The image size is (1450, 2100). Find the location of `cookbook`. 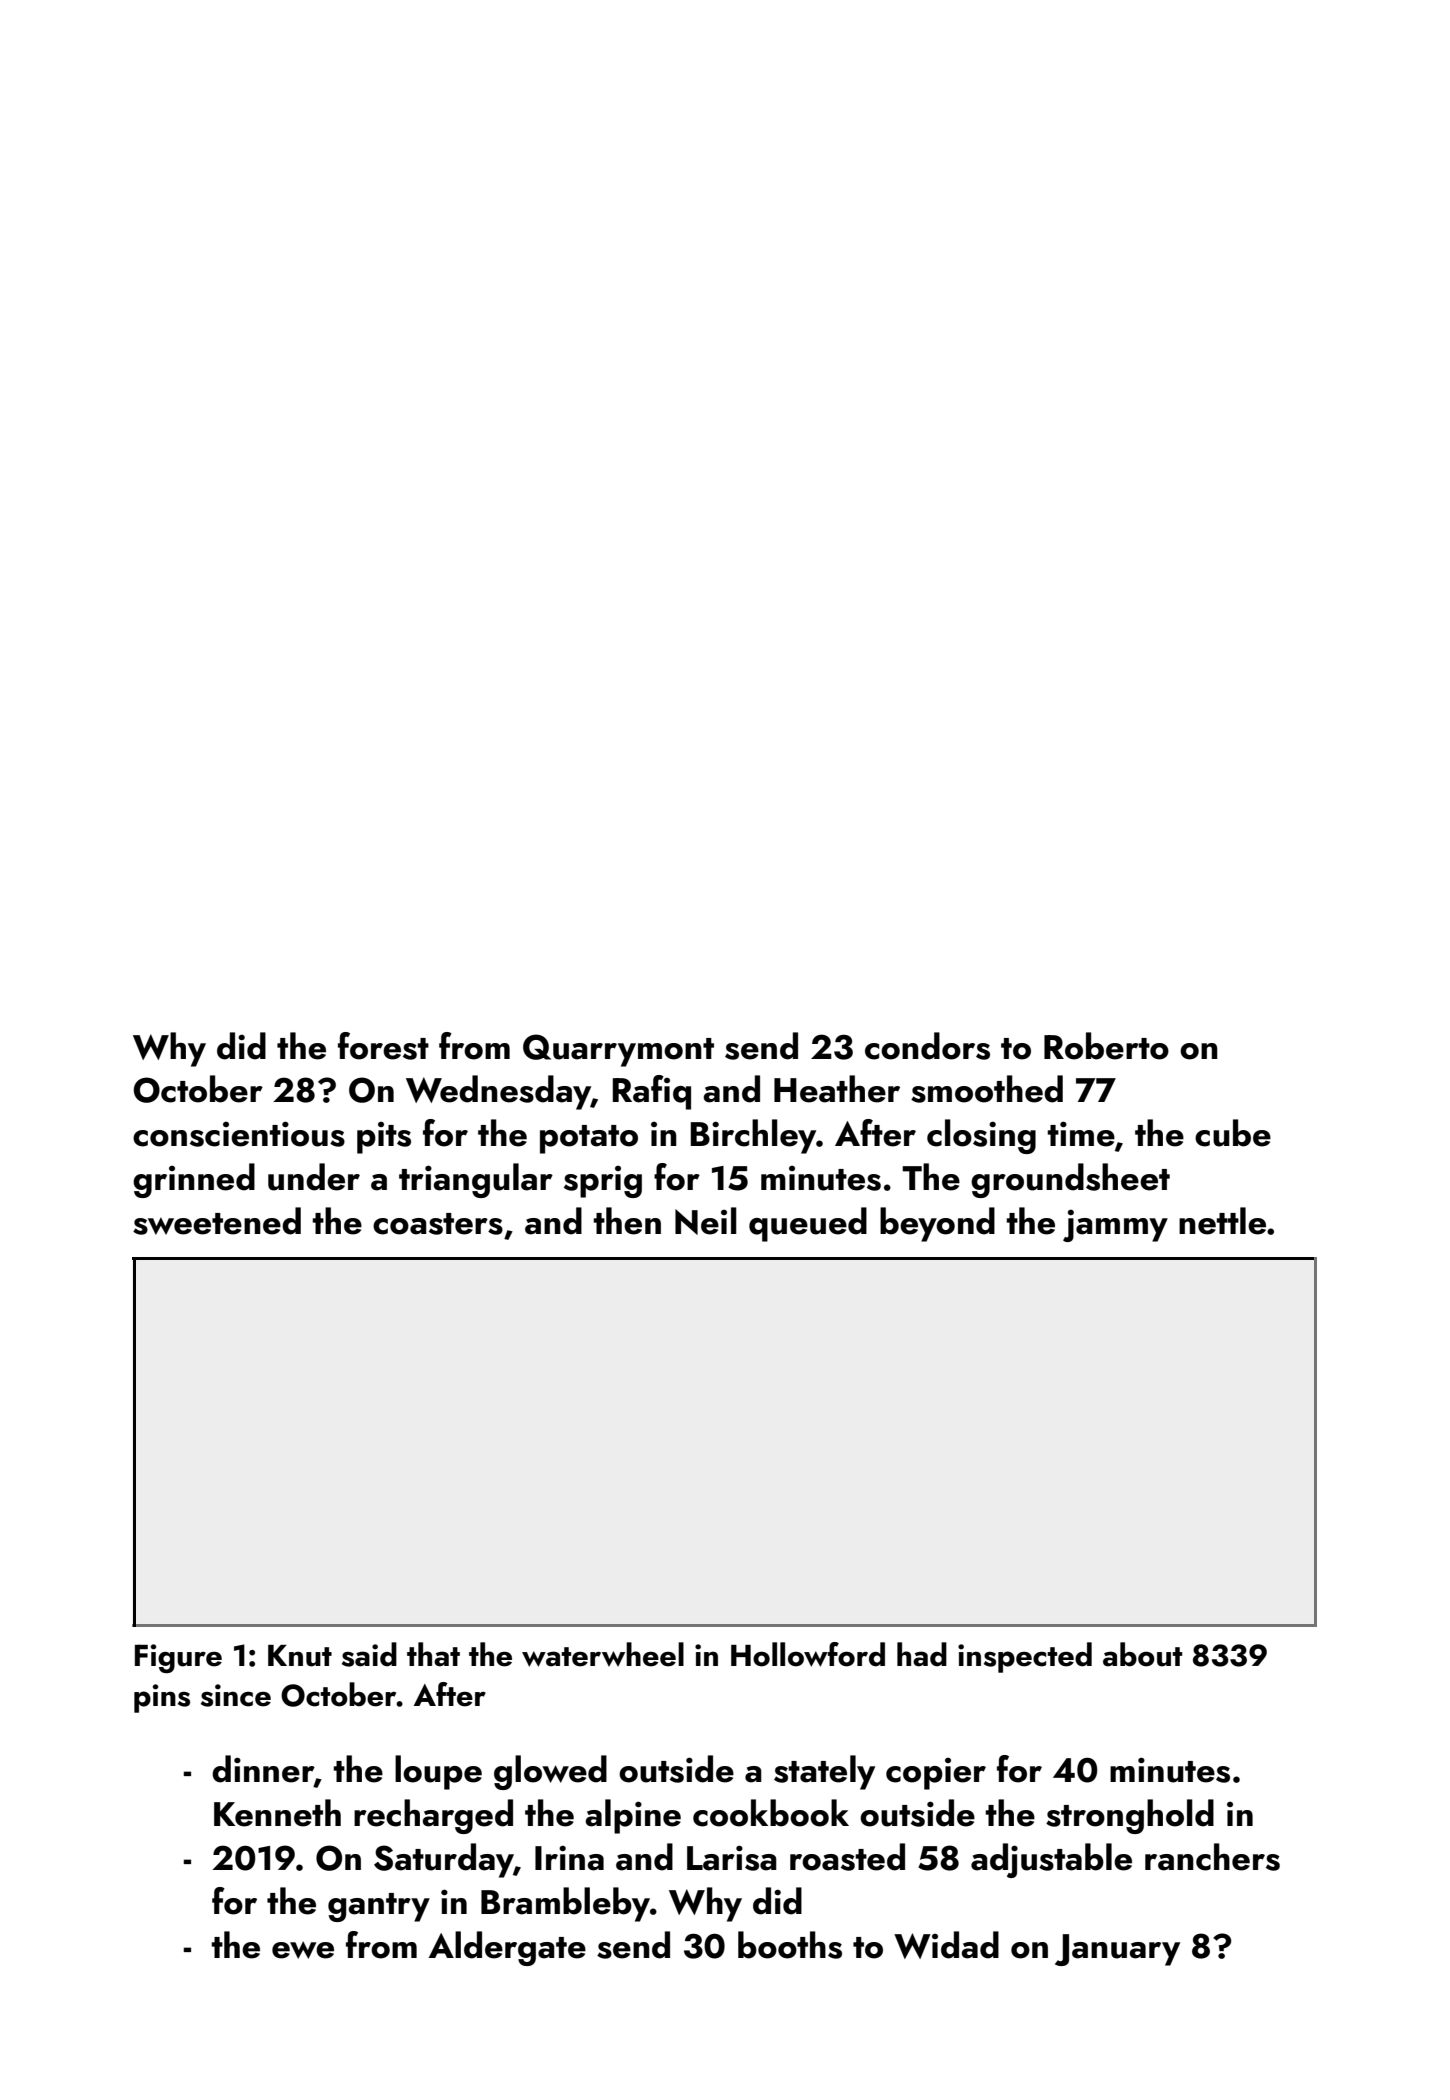

cookbook is located at coordinates (771, 1813).
